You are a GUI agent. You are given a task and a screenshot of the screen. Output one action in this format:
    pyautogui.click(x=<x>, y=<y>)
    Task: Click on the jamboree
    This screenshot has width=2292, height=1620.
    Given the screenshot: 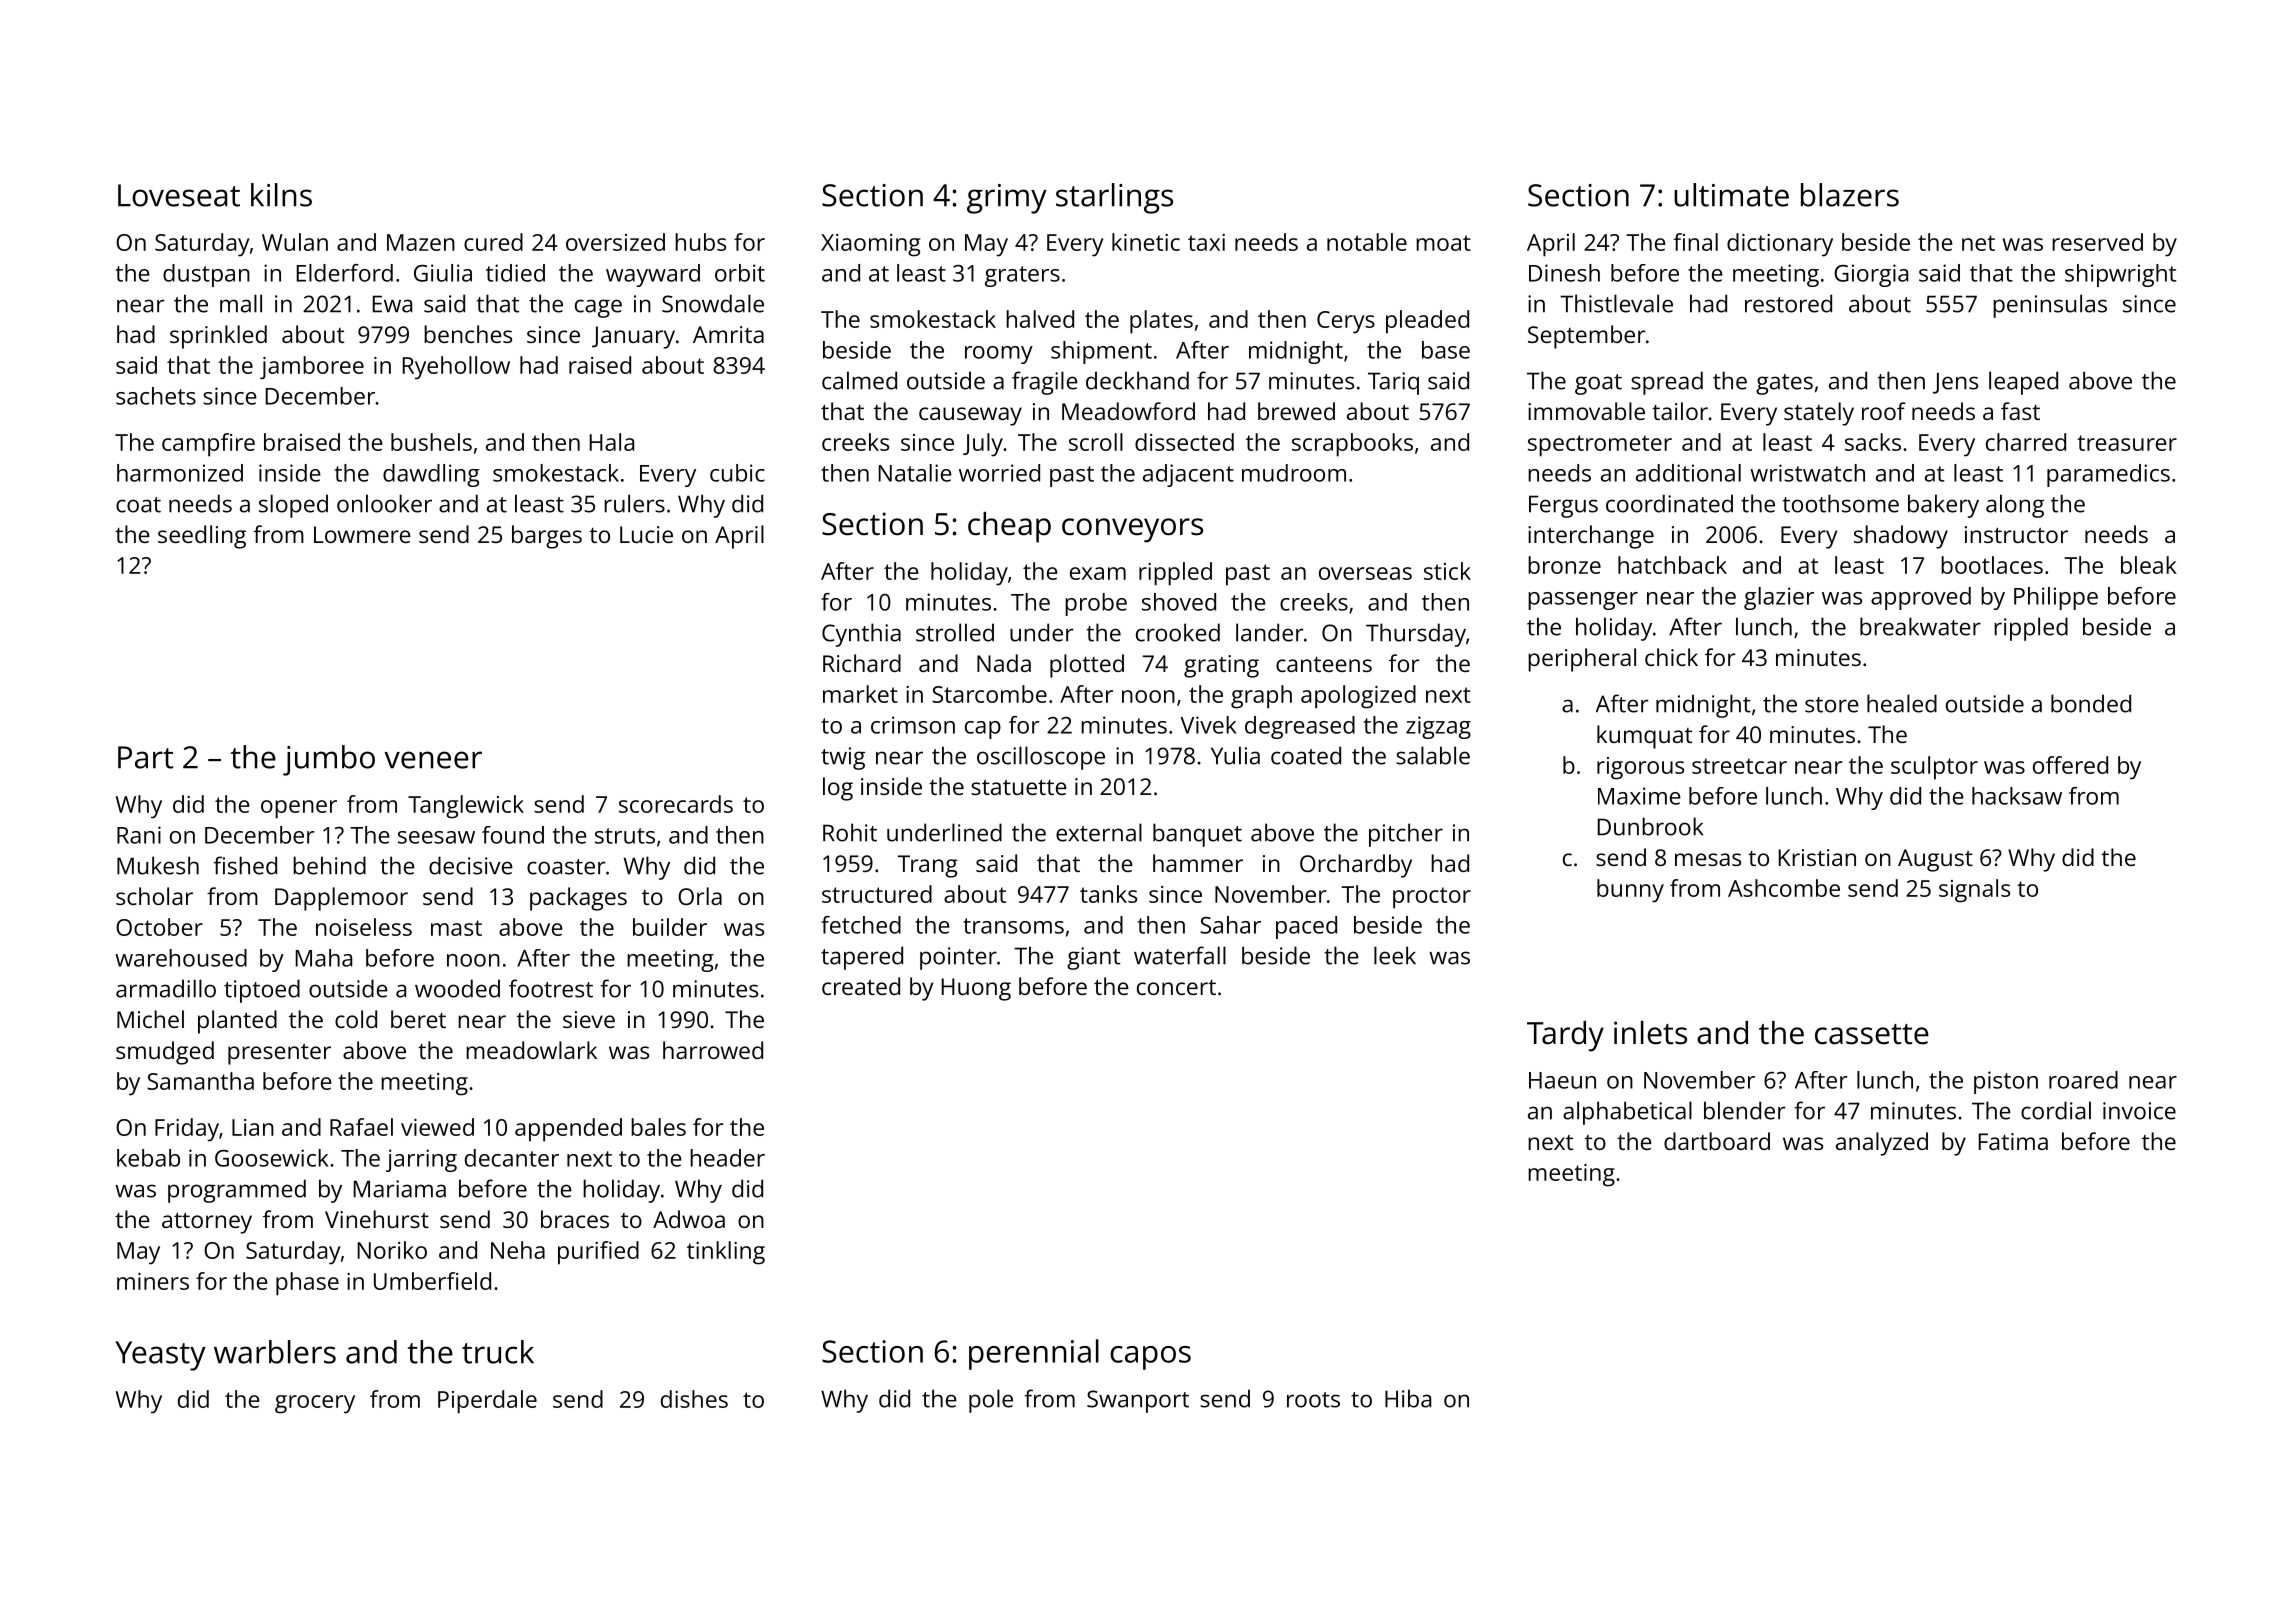 What is the action you would take?
    pyautogui.click(x=312, y=368)
